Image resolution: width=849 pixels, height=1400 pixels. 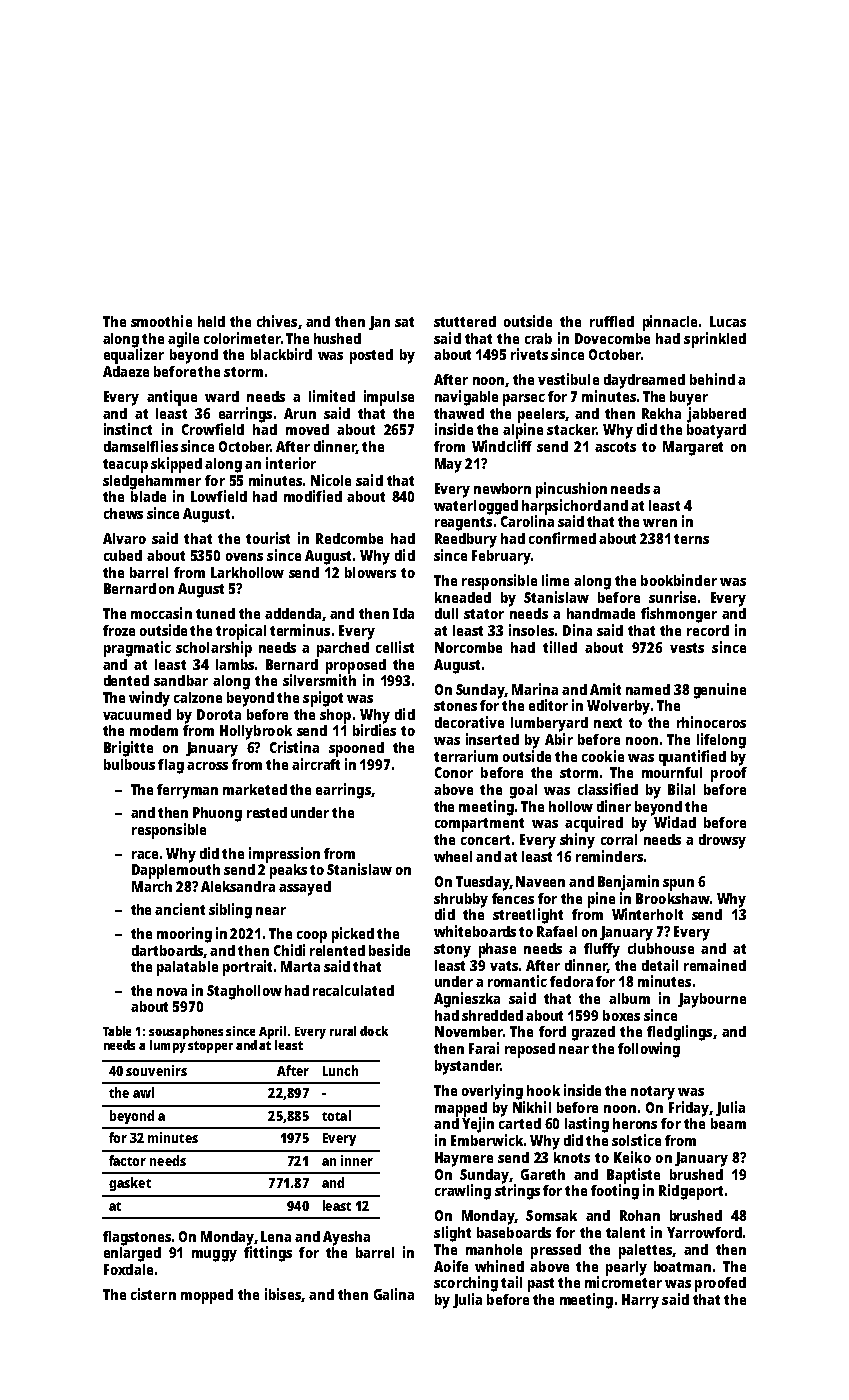 What do you see at coordinates (728, 321) in the screenshot?
I see `Lucas` at bounding box center [728, 321].
